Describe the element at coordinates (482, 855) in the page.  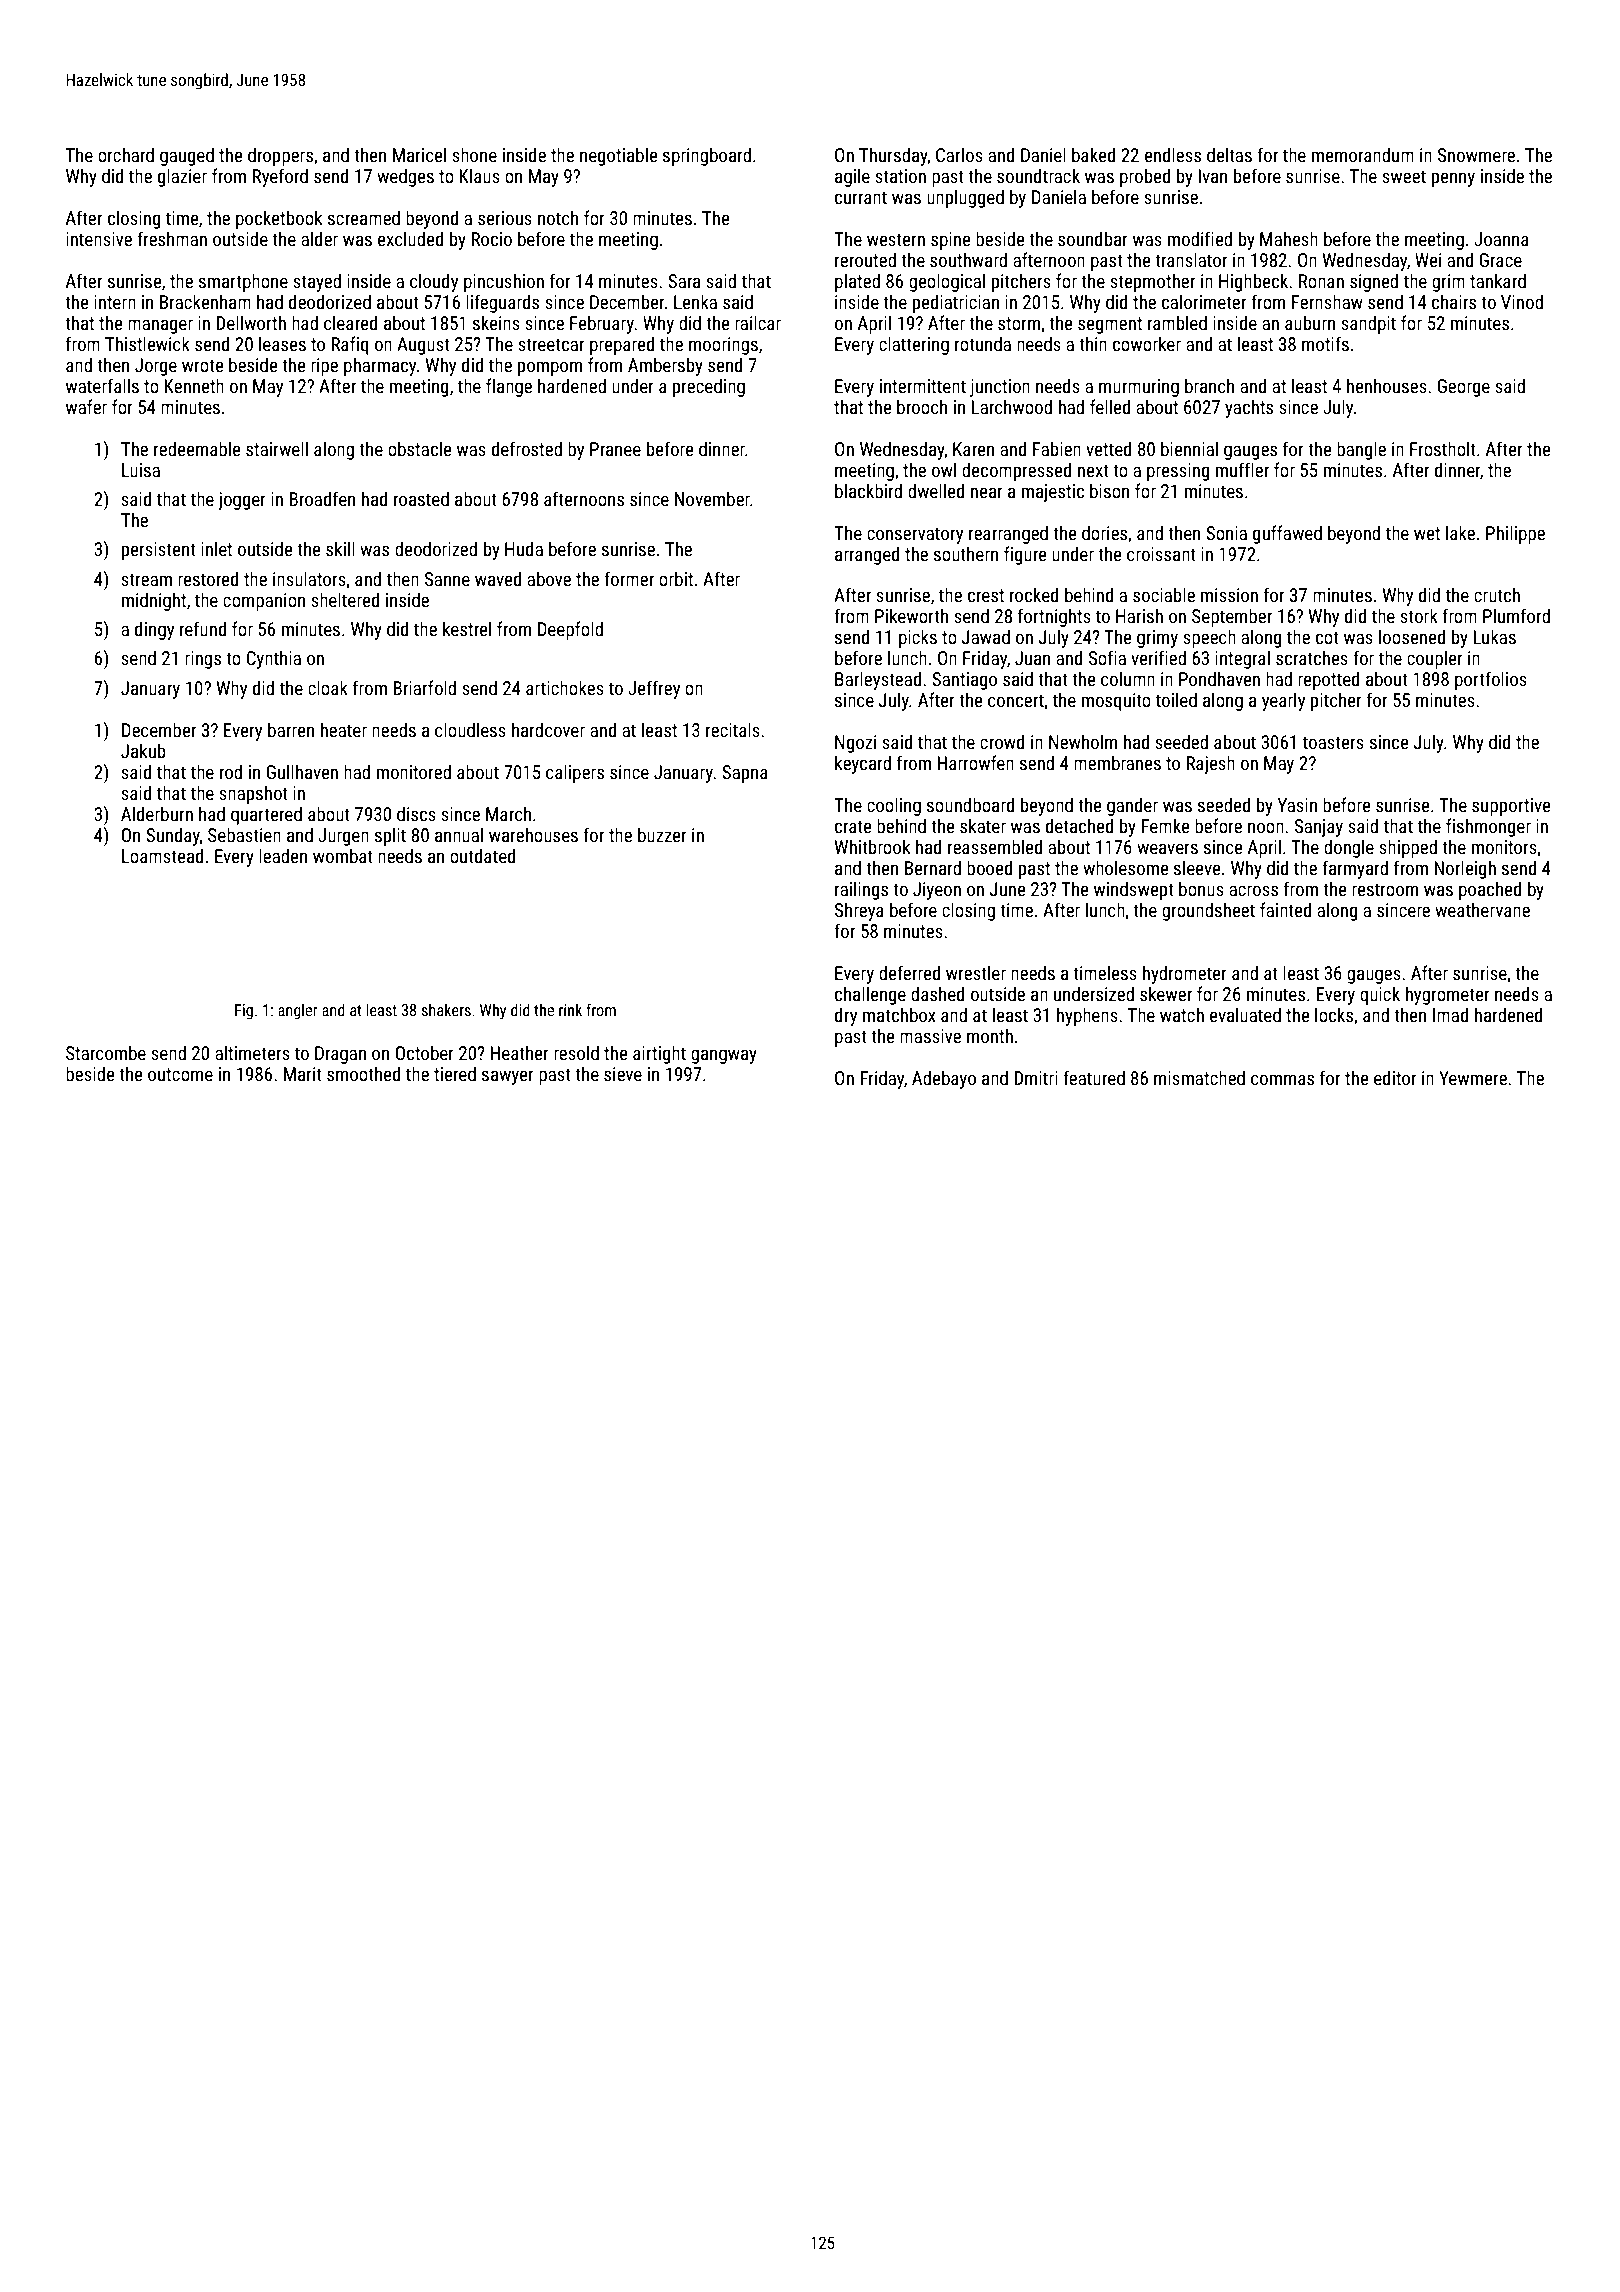
I see `outdated` at that location.
